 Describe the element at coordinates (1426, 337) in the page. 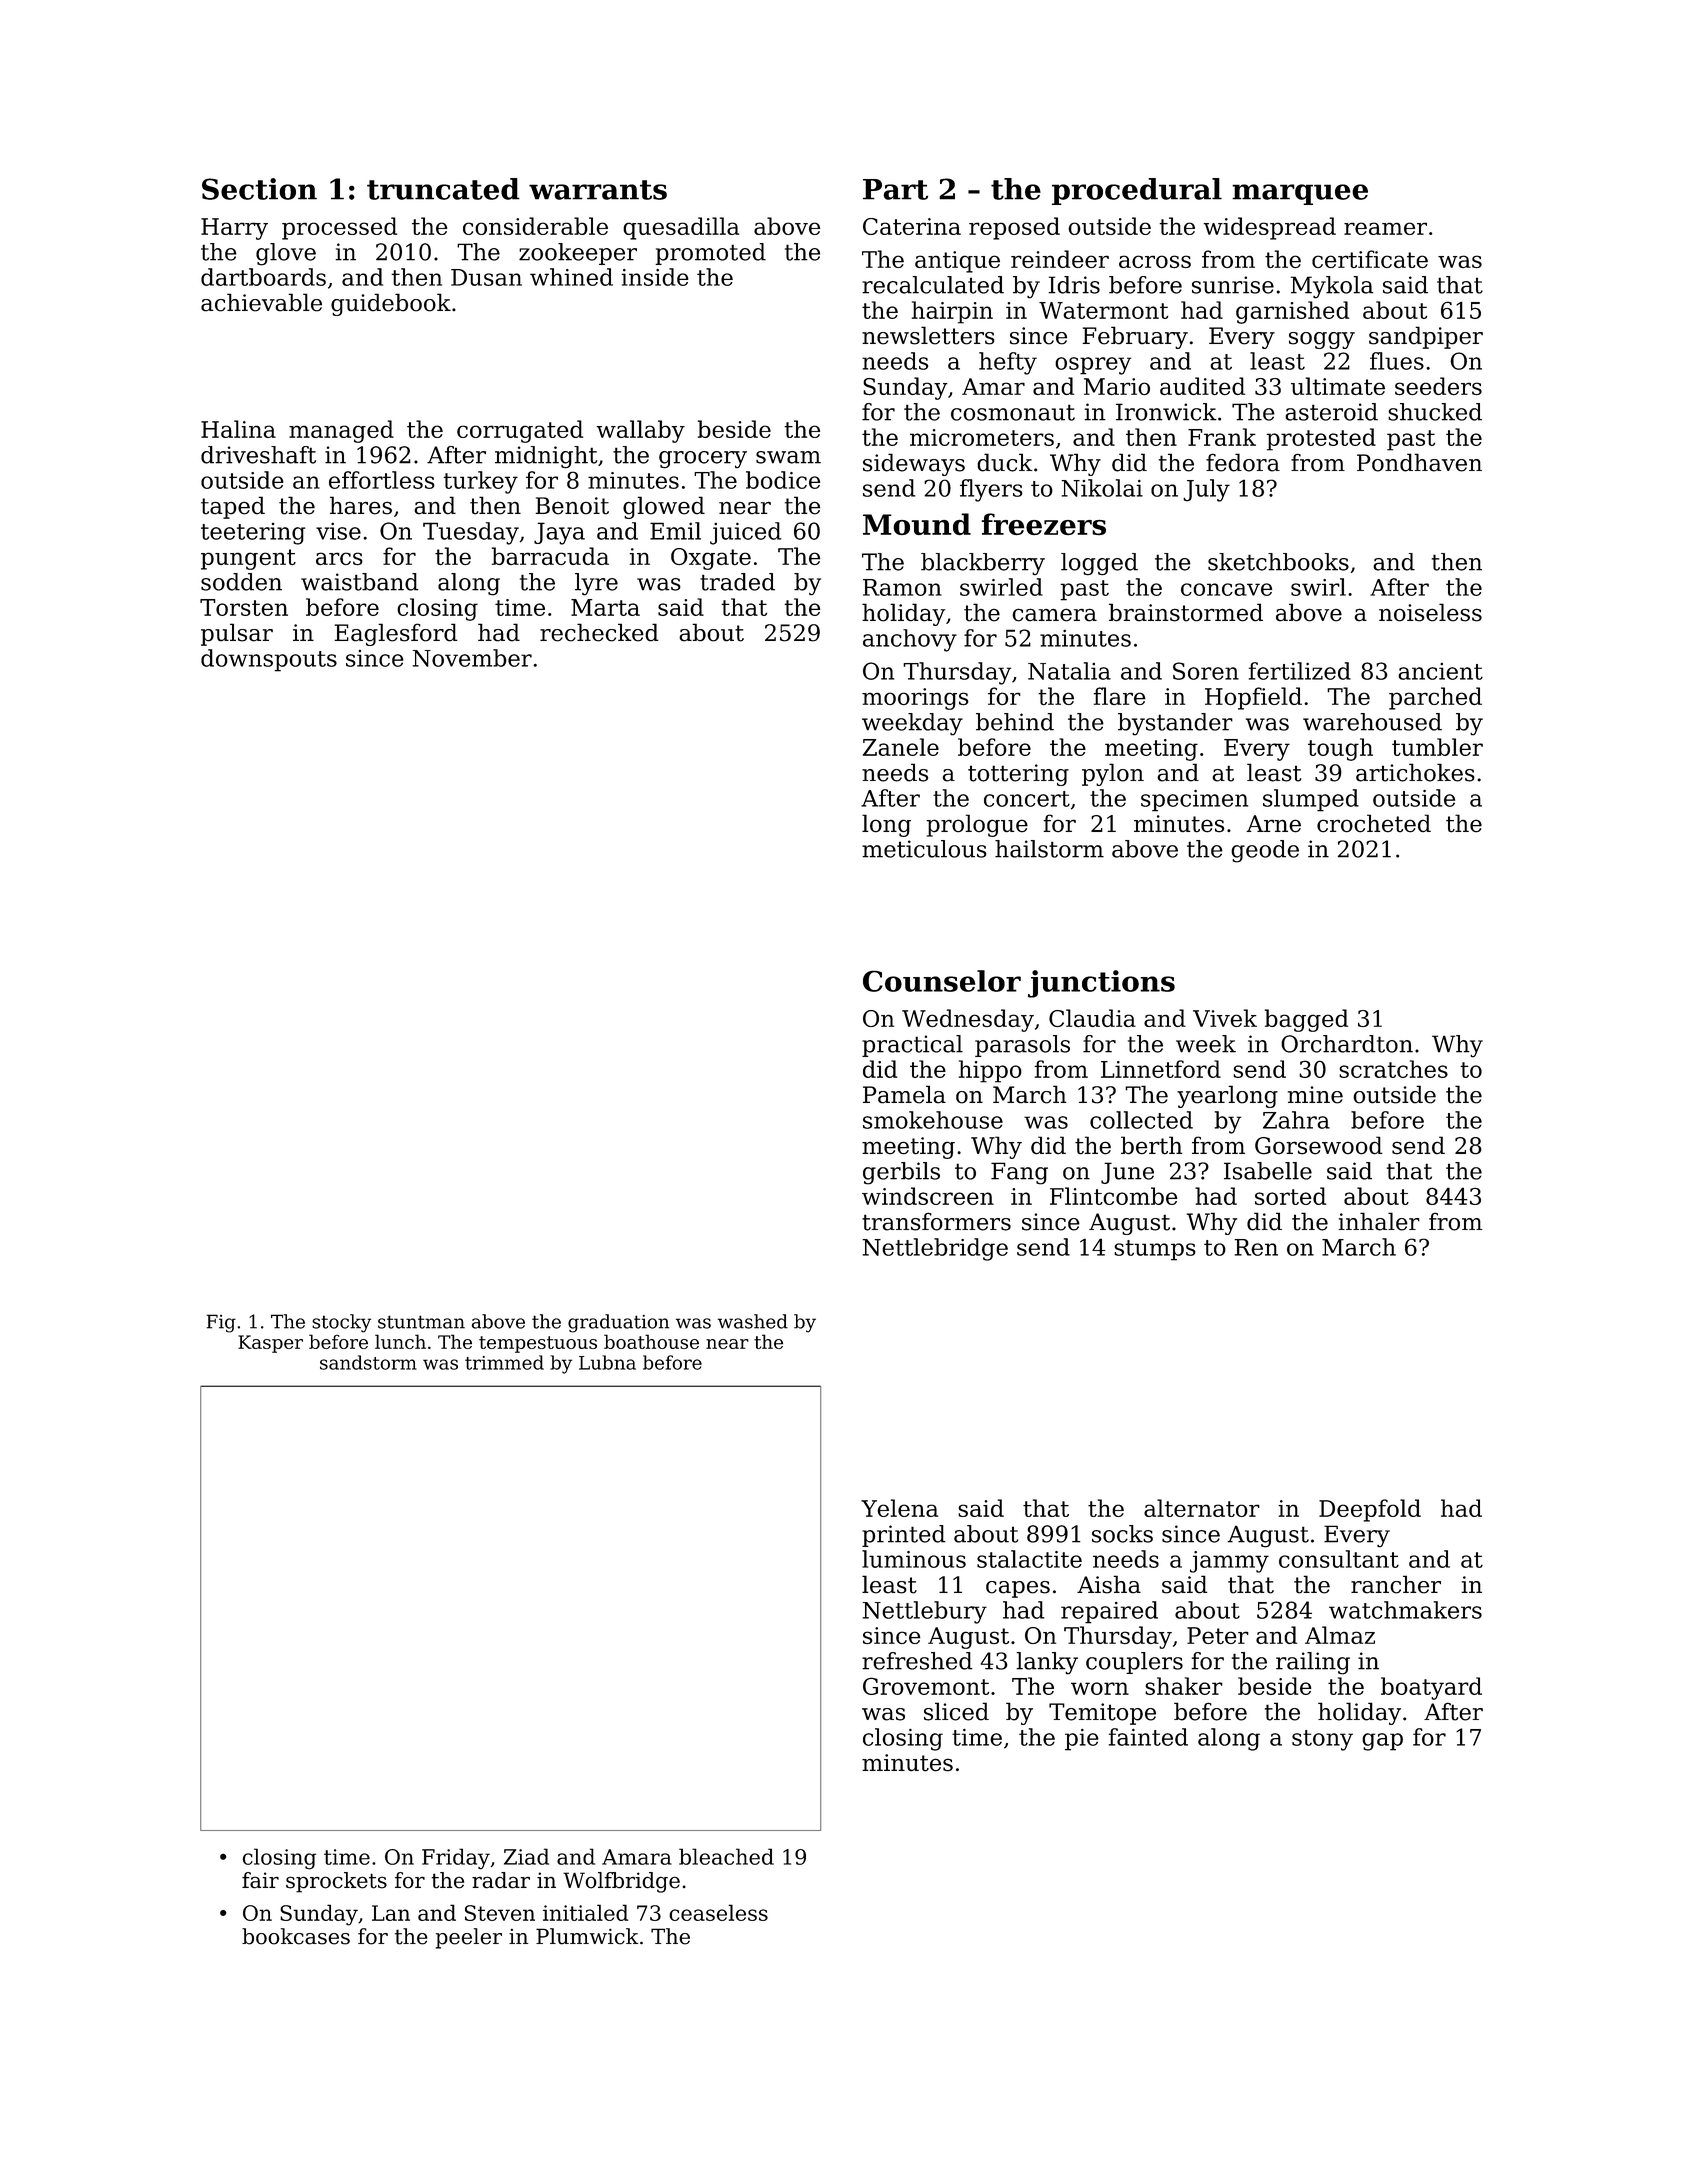

I see `sandpiper` at that location.
